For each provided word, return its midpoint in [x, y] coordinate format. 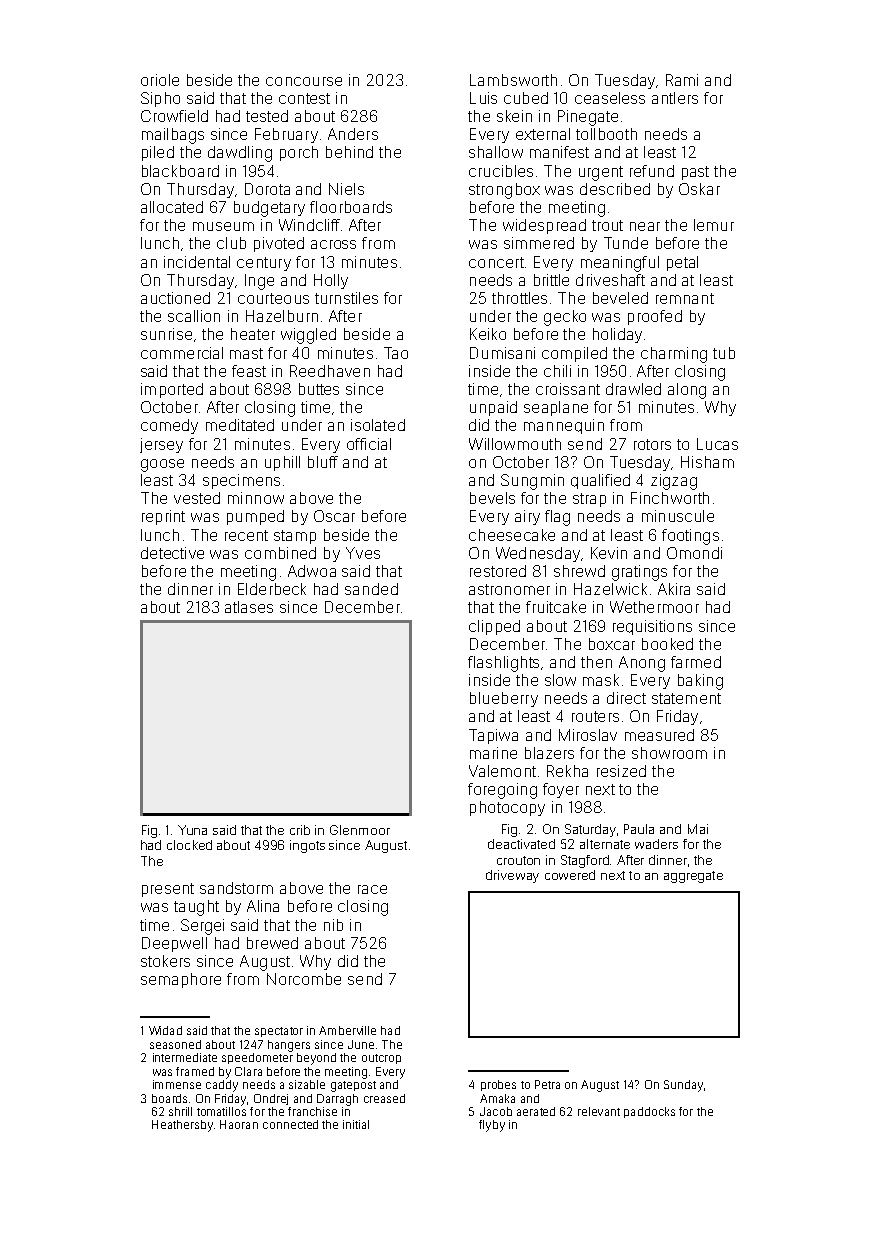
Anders [353, 134]
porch [299, 153]
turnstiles [346, 298]
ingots [307, 846]
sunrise [166, 334]
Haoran [239, 1124]
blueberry [504, 699]
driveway [512, 876]
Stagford [585, 861]
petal [682, 263]
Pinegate [588, 118]
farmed [696, 662]
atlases [249, 607]
